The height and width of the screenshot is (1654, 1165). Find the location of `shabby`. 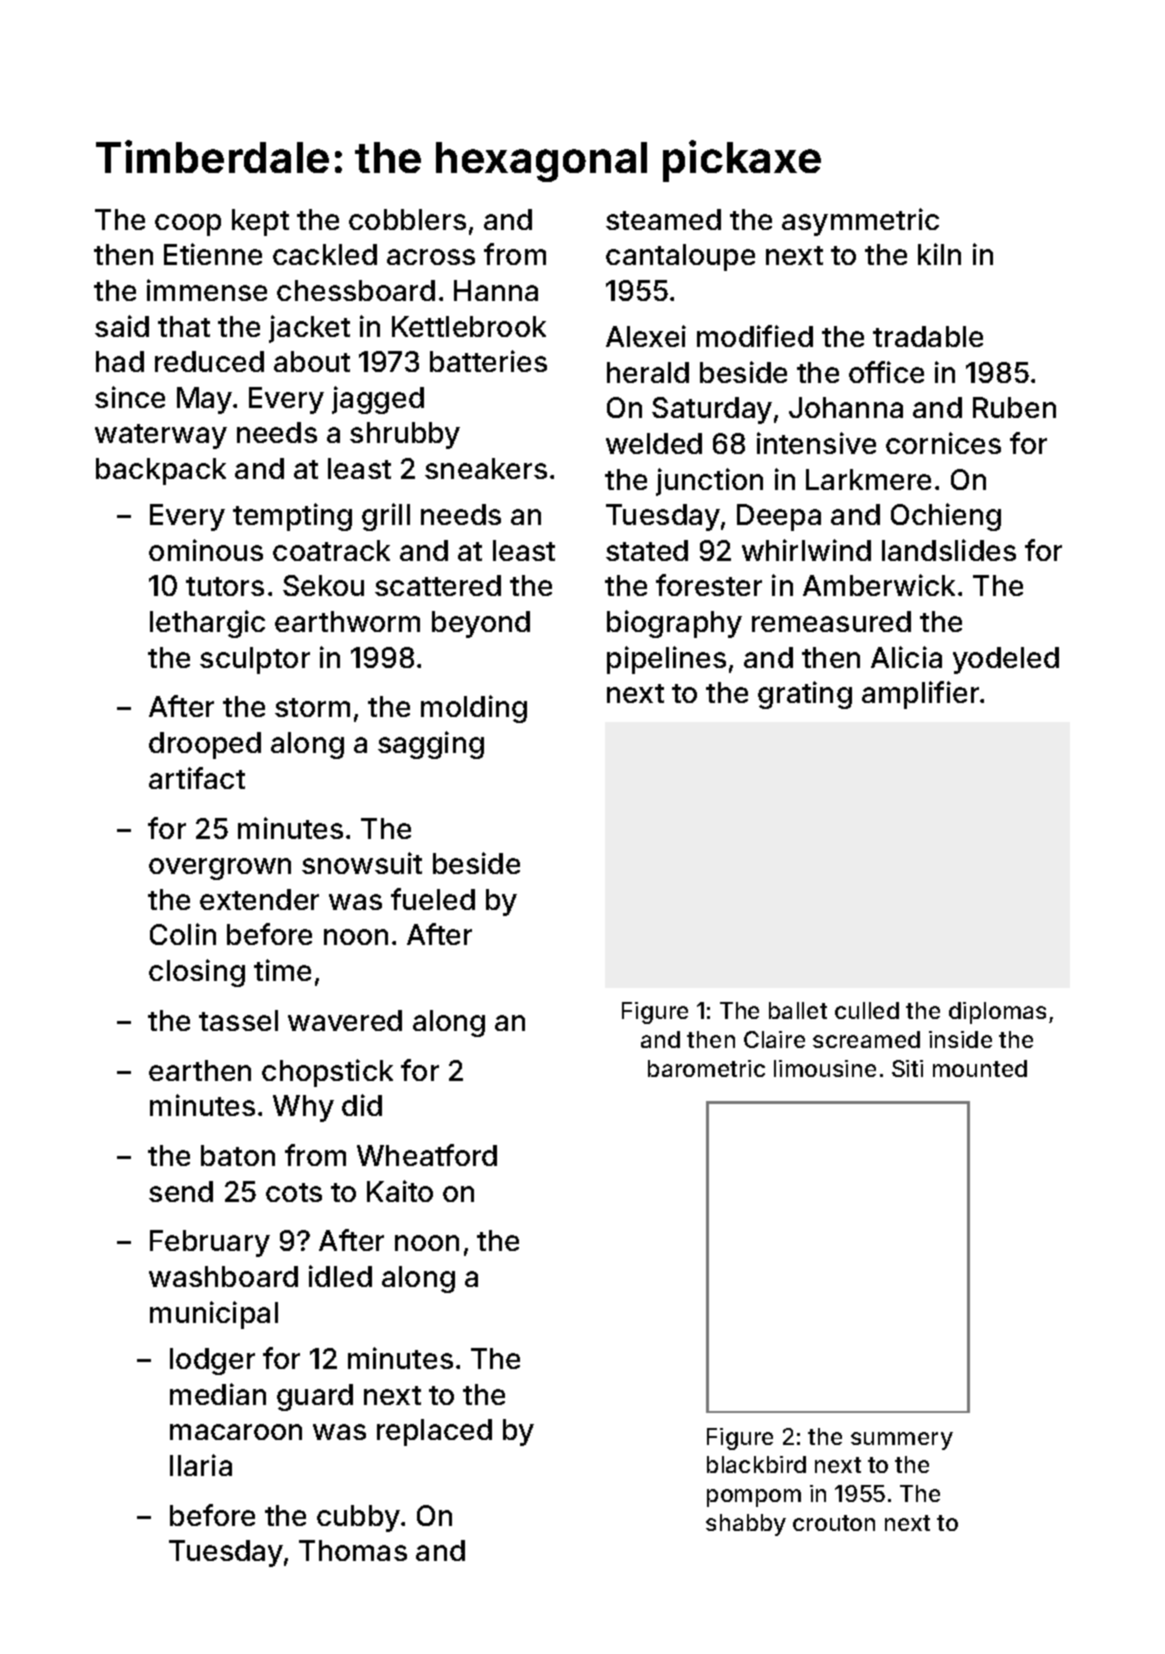

shabby is located at coordinates (746, 1525).
